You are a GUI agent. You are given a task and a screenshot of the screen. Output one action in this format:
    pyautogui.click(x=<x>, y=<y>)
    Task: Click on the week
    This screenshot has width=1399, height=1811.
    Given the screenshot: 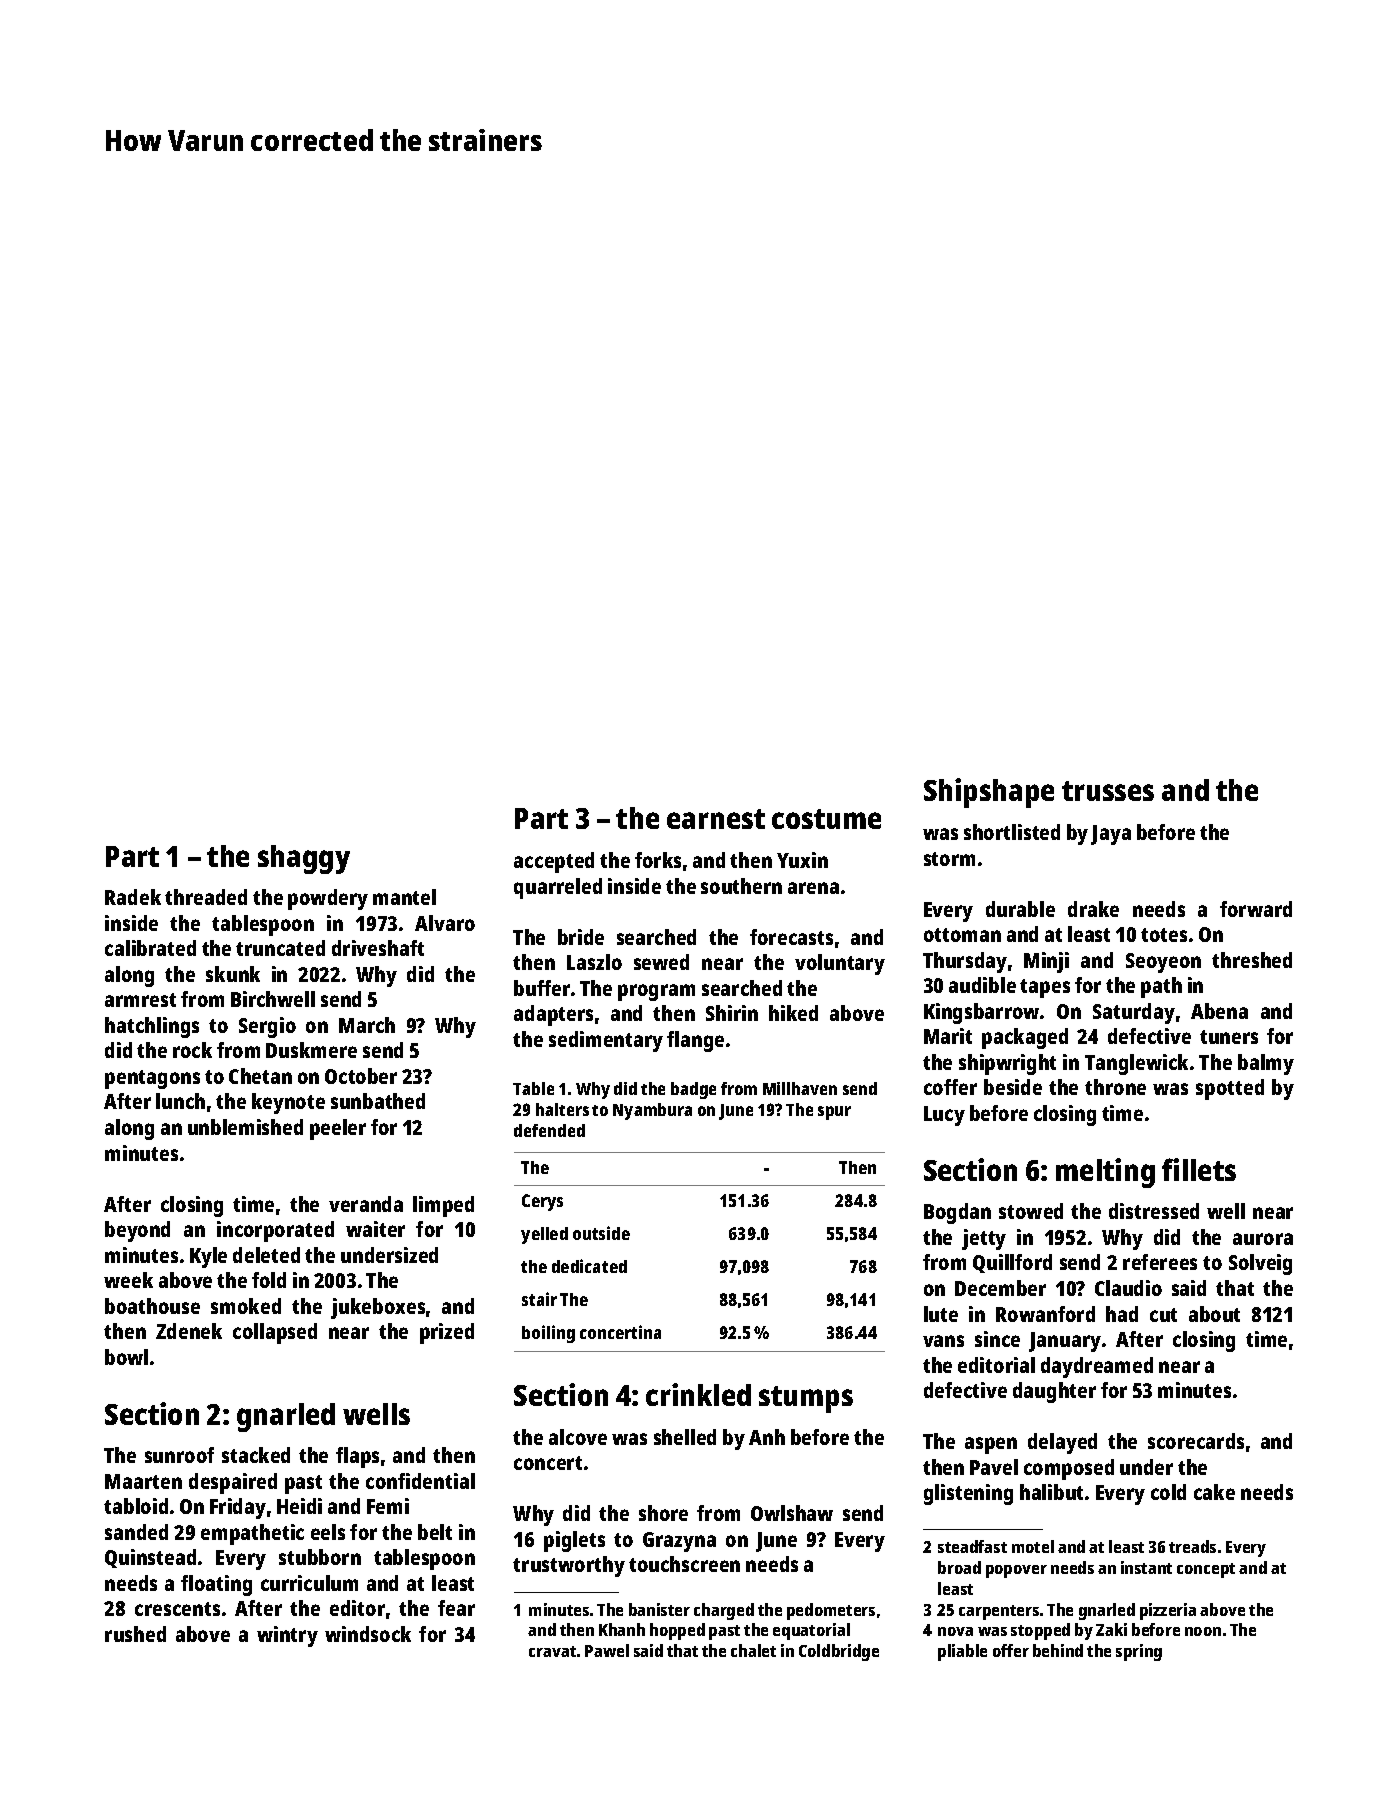 What is the action you would take?
    pyautogui.click(x=128, y=1280)
